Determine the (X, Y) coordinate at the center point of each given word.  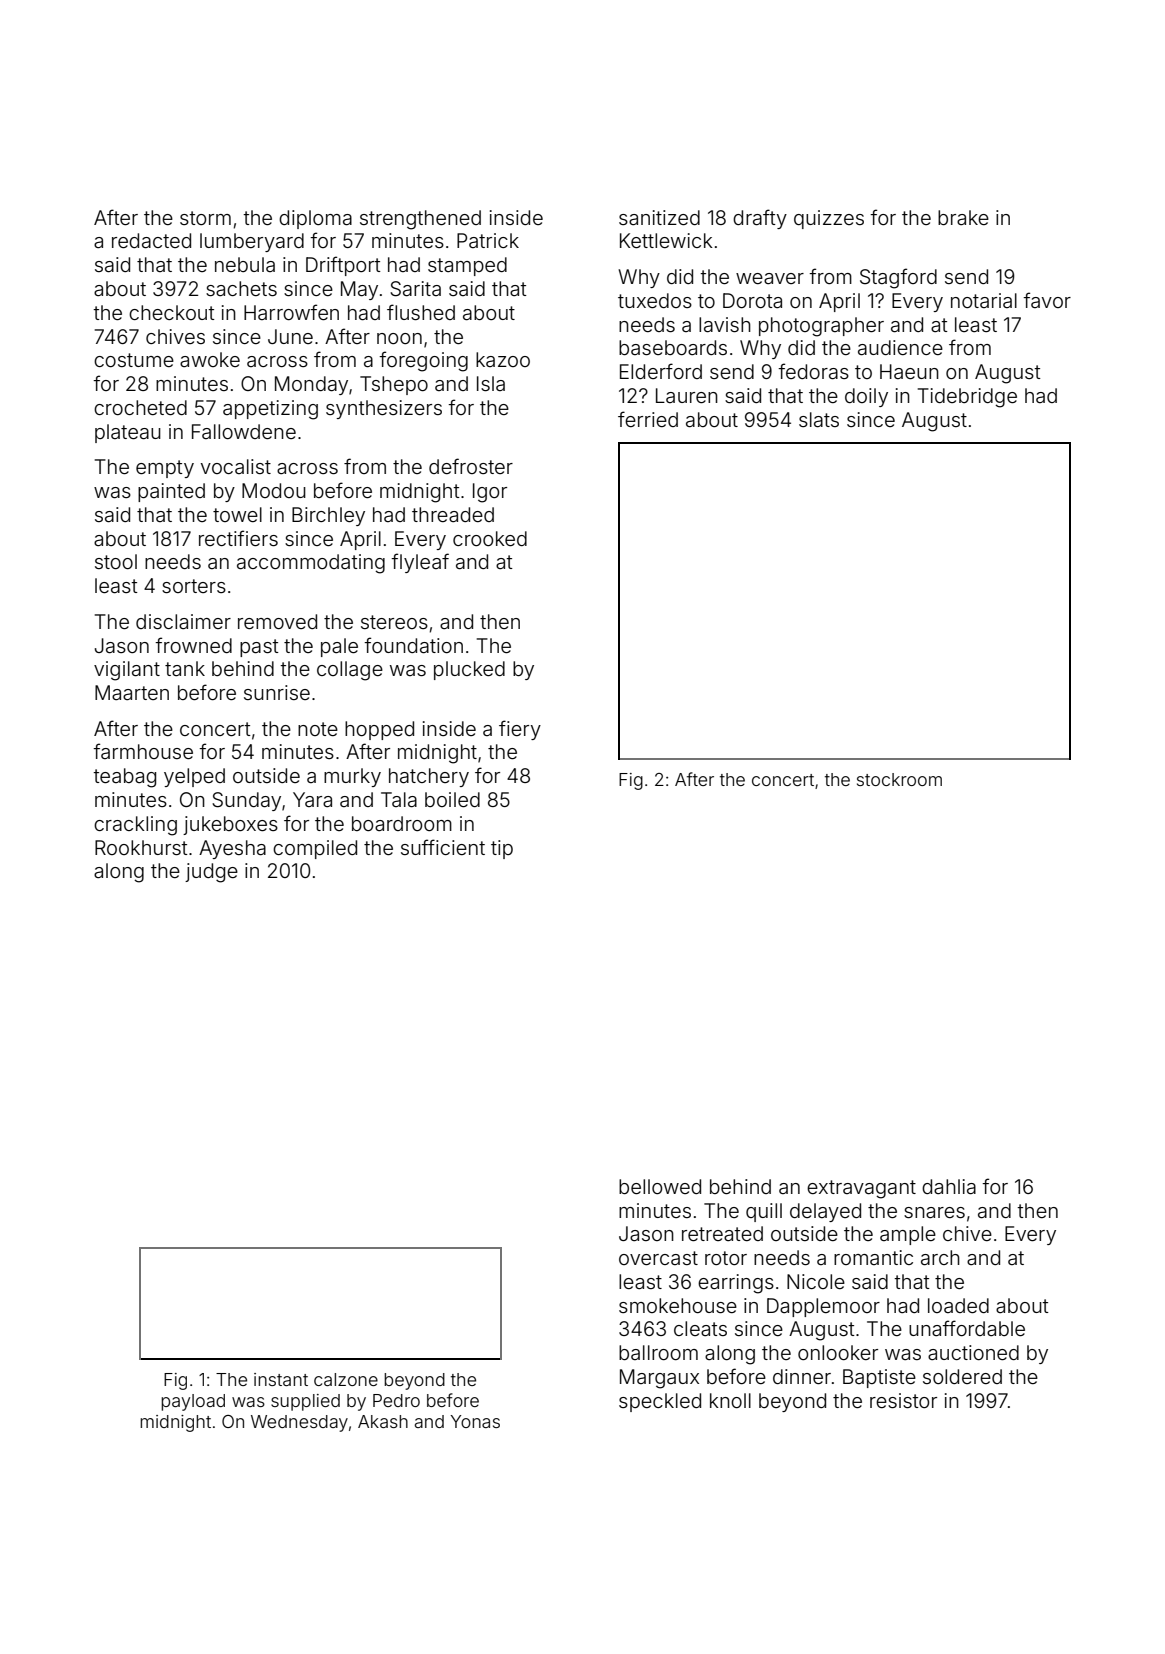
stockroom (899, 779)
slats (819, 419)
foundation (413, 645)
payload (193, 1402)
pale (339, 647)
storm (205, 218)
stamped (467, 266)
